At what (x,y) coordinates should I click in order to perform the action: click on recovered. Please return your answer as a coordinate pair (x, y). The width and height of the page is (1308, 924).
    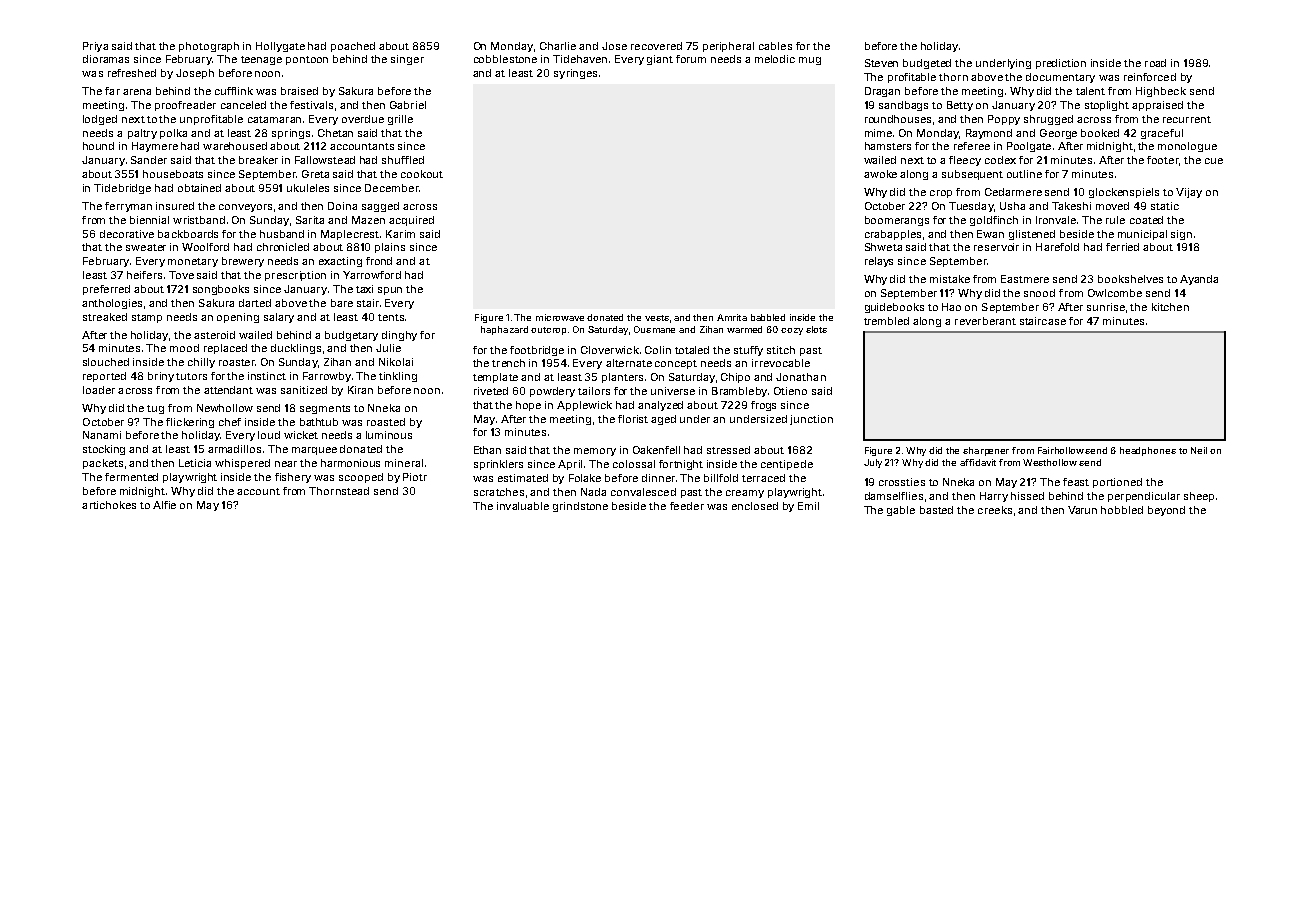
    Looking at the image, I should click on (656, 46).
